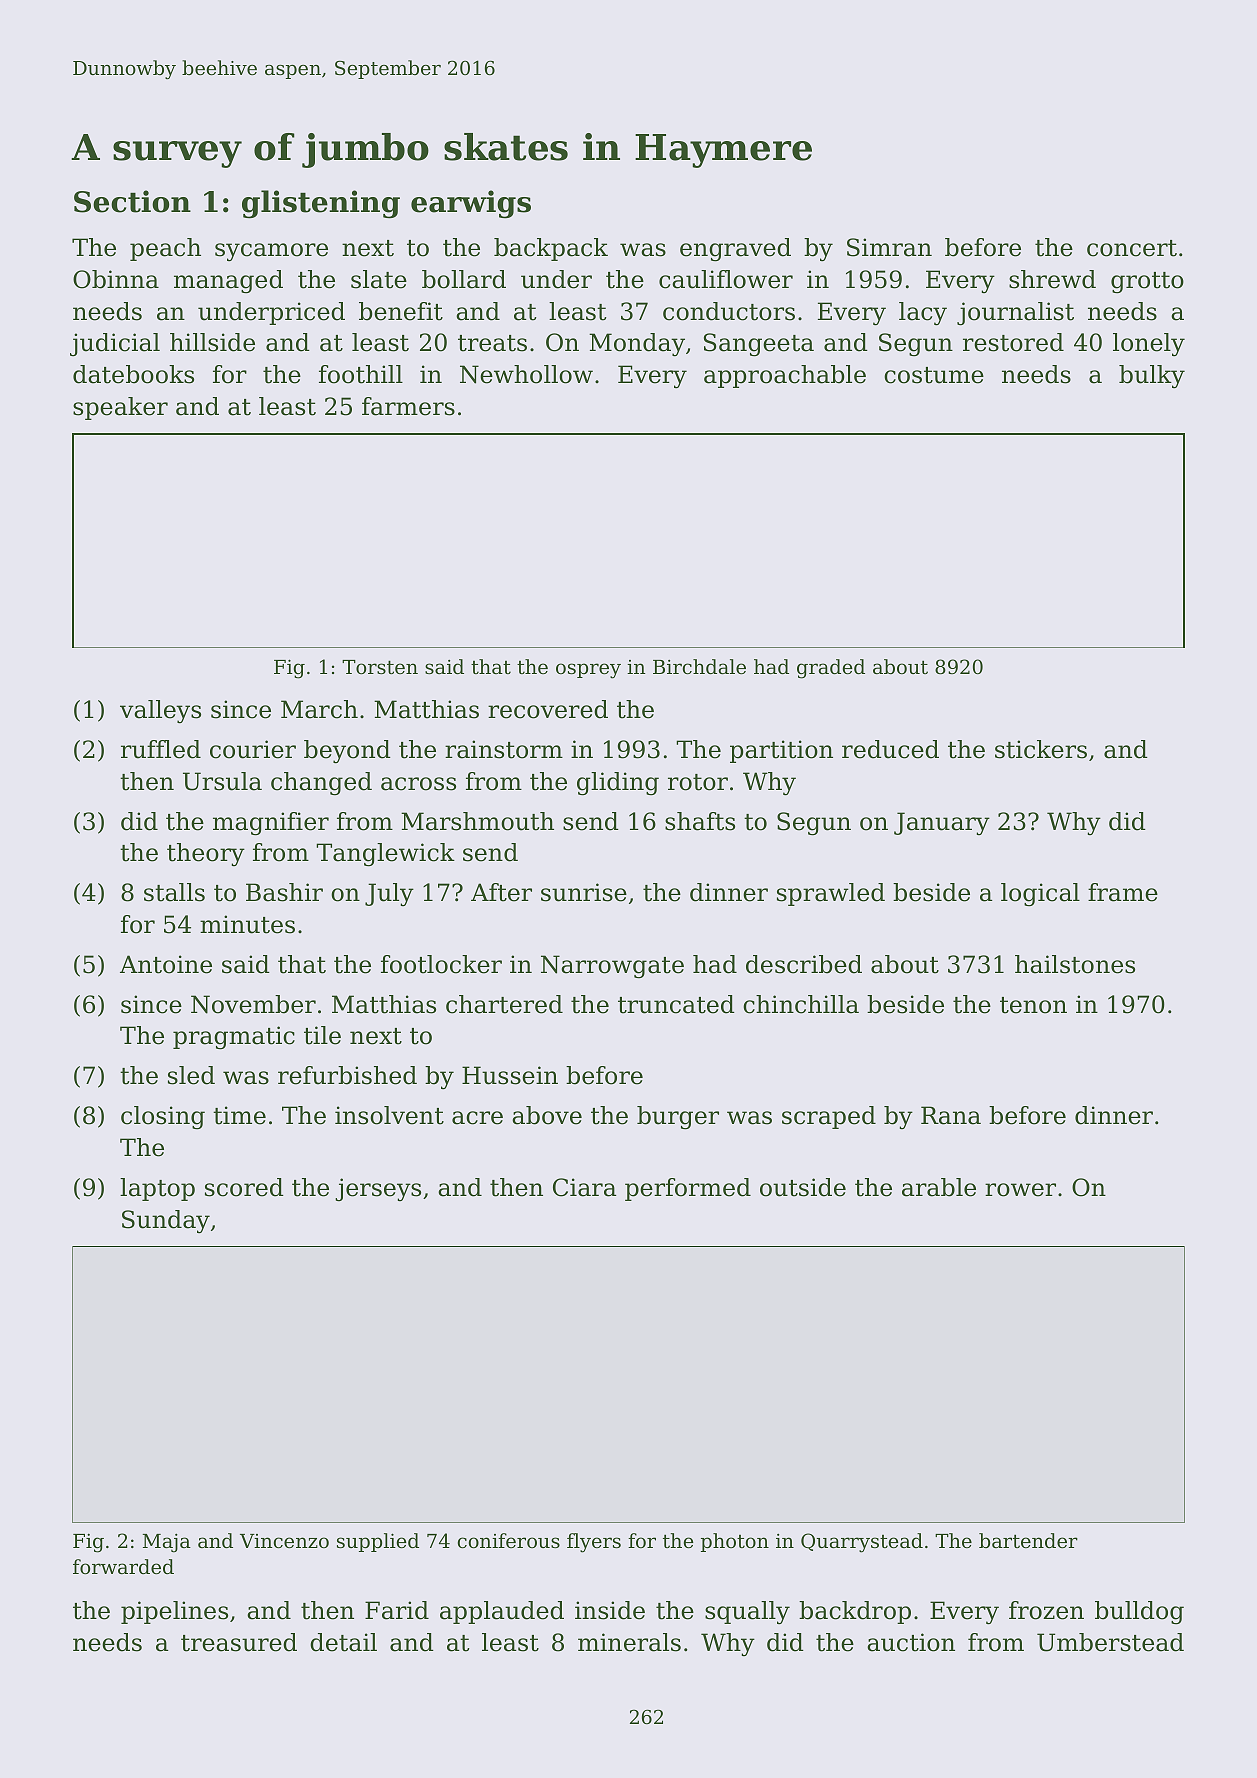 The height and width of the page is (1778, 1257). Describe the element at coordinates (1132, 248) in the page. I see `concert` at that location.
